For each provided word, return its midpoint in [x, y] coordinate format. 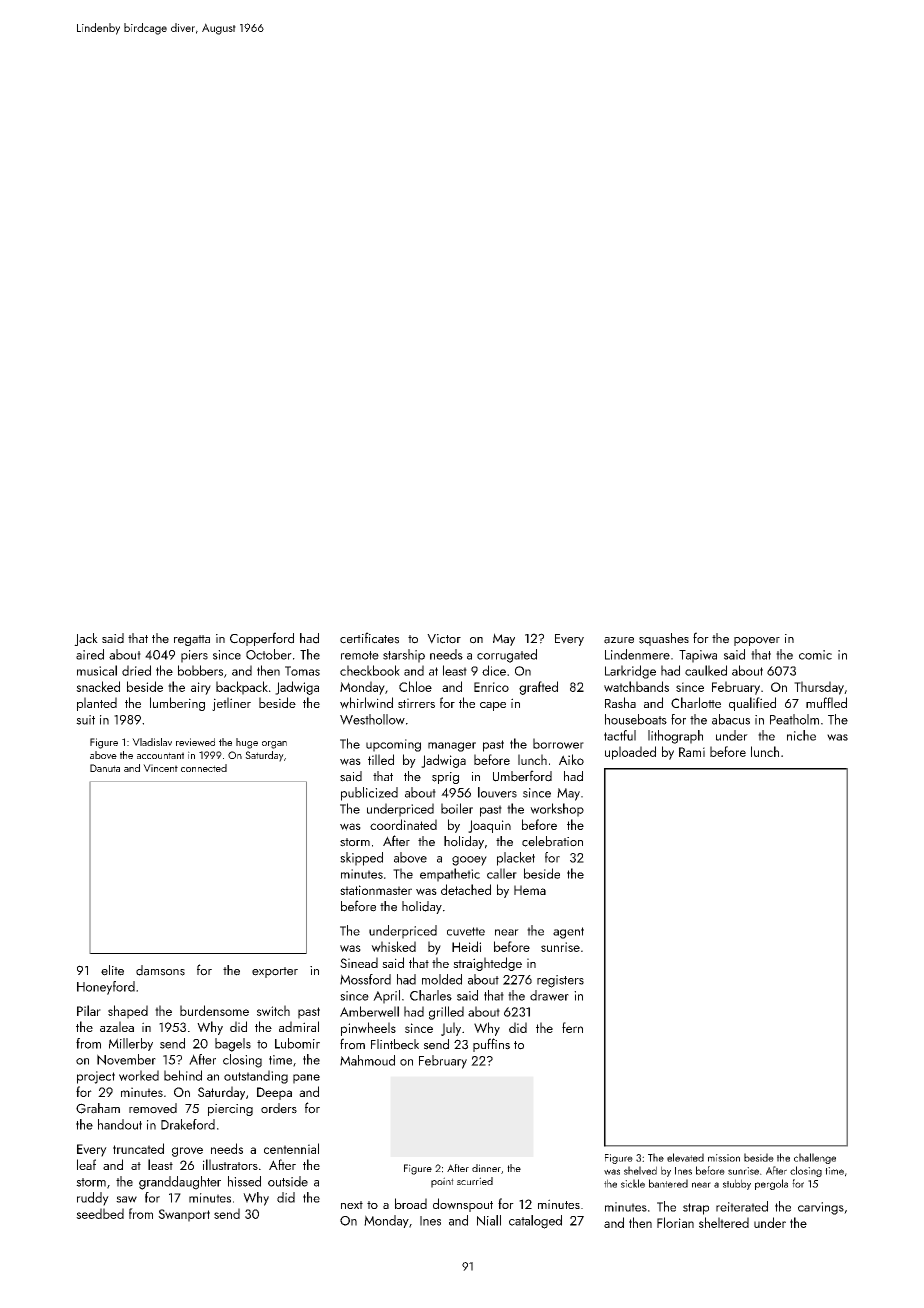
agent [568, 933]
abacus [731, 719]
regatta [192, 640]
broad [411, 1203]
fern [572, 1027]
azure [619, 640]
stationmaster [376, 890]
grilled [446, 1013]
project [96, 1077]
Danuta [105, 768]
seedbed [100, 1213]
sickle [633, 1183]
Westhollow [372, 719]
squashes [664, 639]
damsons [160, 970]
